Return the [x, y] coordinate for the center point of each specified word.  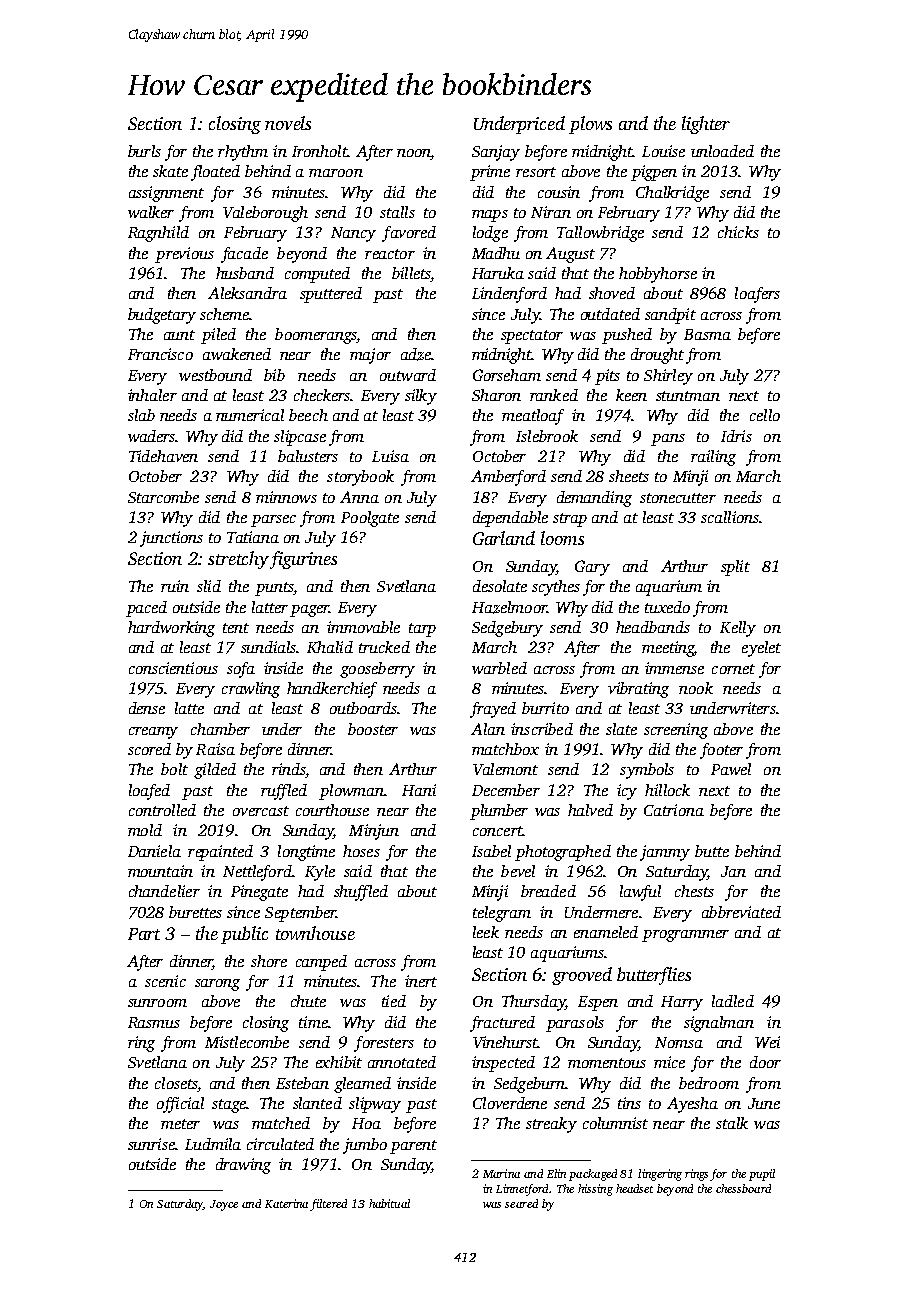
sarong [217, 985]
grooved [582, 976]
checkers [322, 395]
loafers [757, 295]
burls [144, 151]
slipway [375, 1105]
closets [176, 1083]
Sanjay [496, 153]
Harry [682, 1003]
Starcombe [163, 497]
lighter [706, 125]
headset [634, 1188]
